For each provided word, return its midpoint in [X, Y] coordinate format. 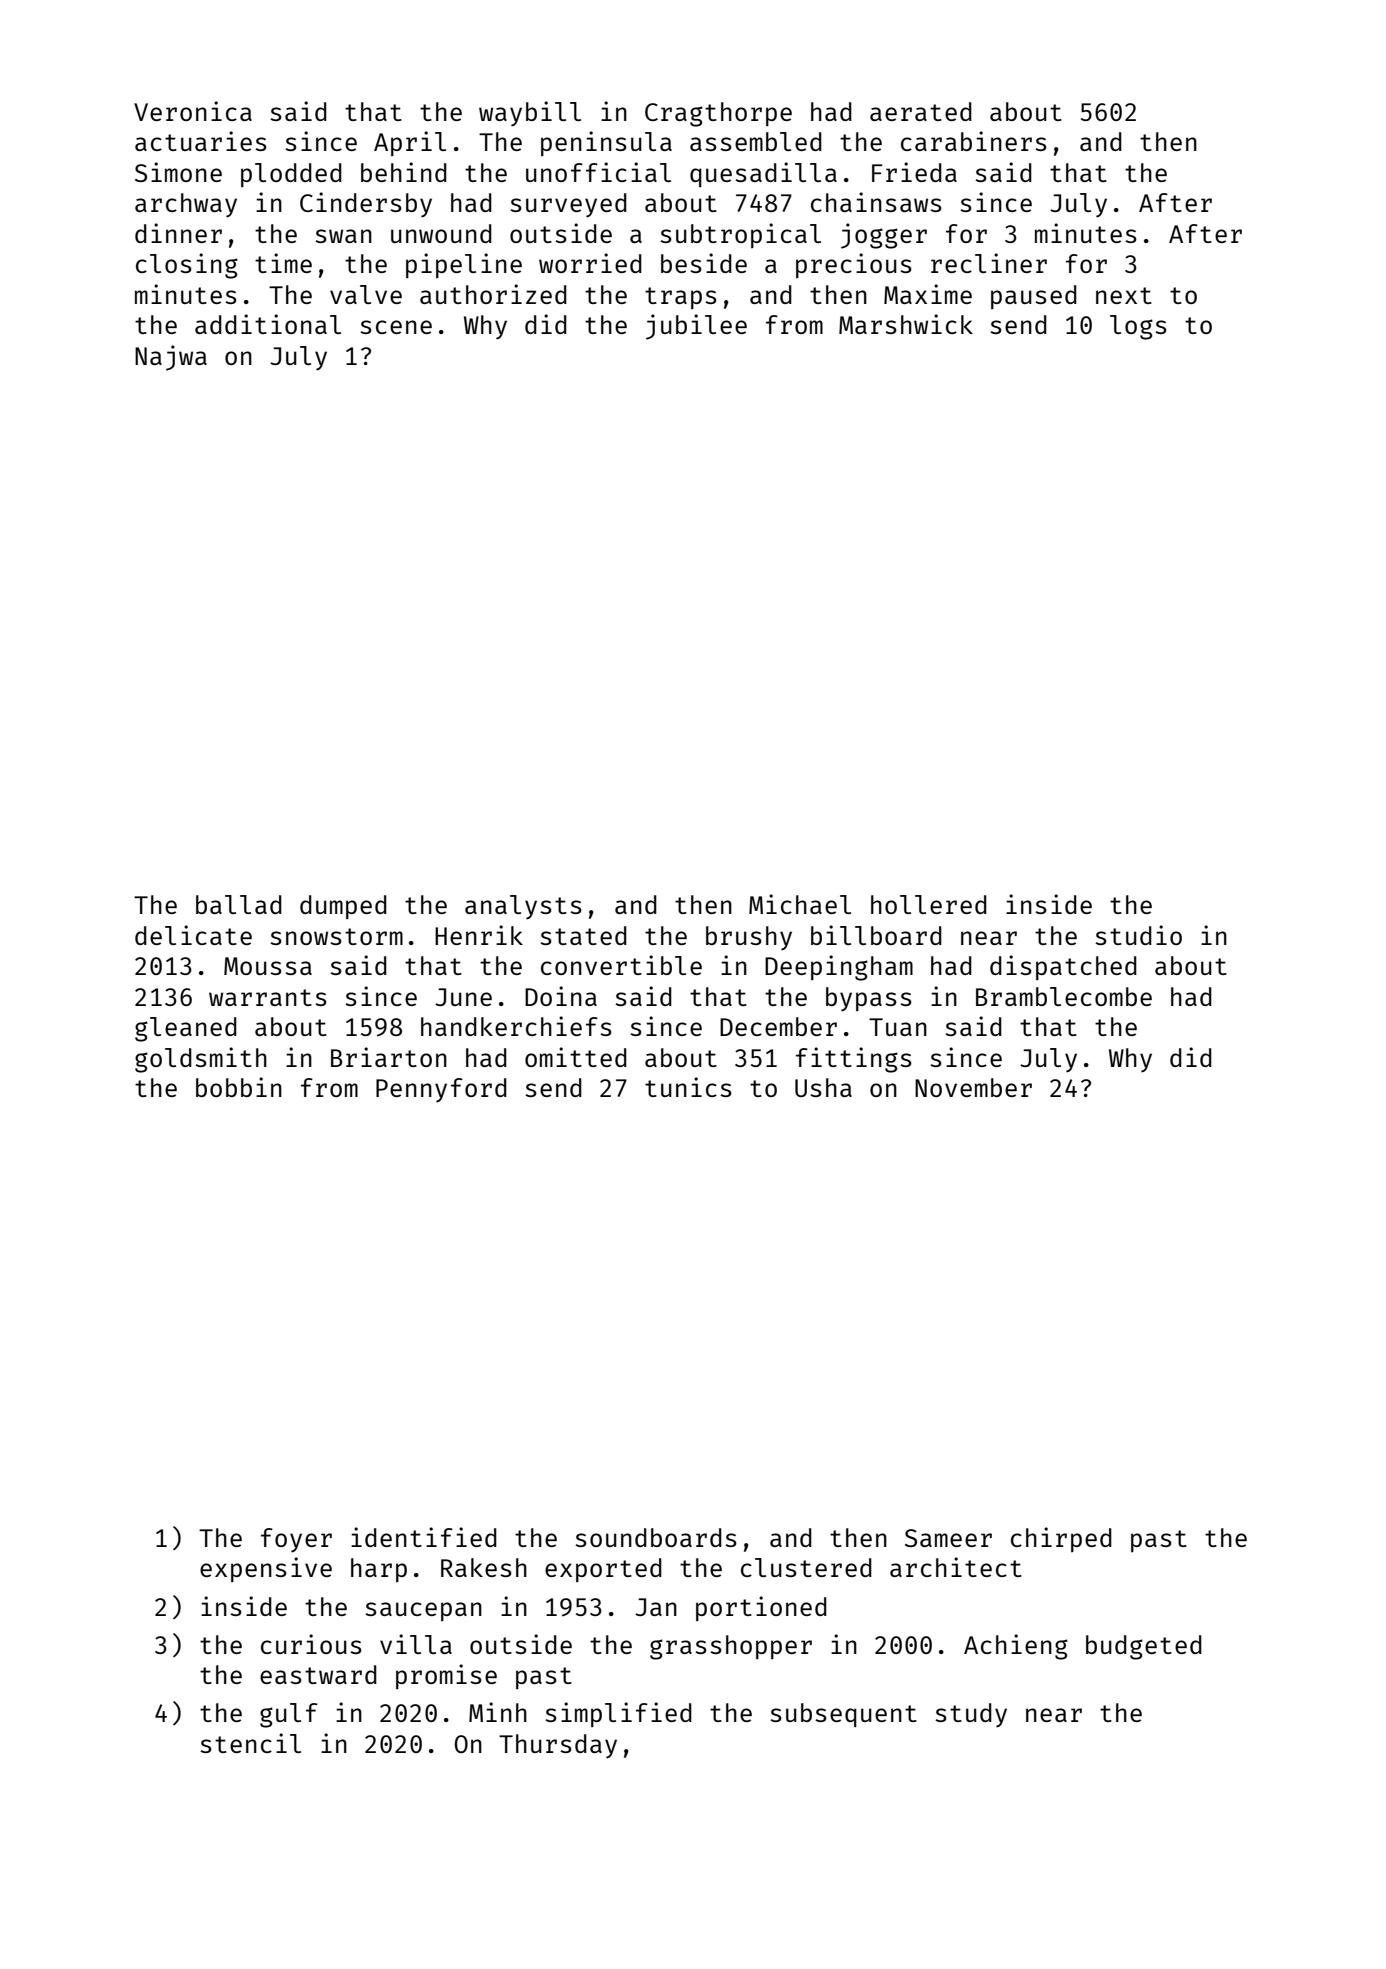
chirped [1061, 1539]
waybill [530, 114]
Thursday [558, 1746]
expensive [266, 1569]
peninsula [606, 143]
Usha [823, 1087]
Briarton [389, 1057]
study [971, 1715]
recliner [989, 263]
